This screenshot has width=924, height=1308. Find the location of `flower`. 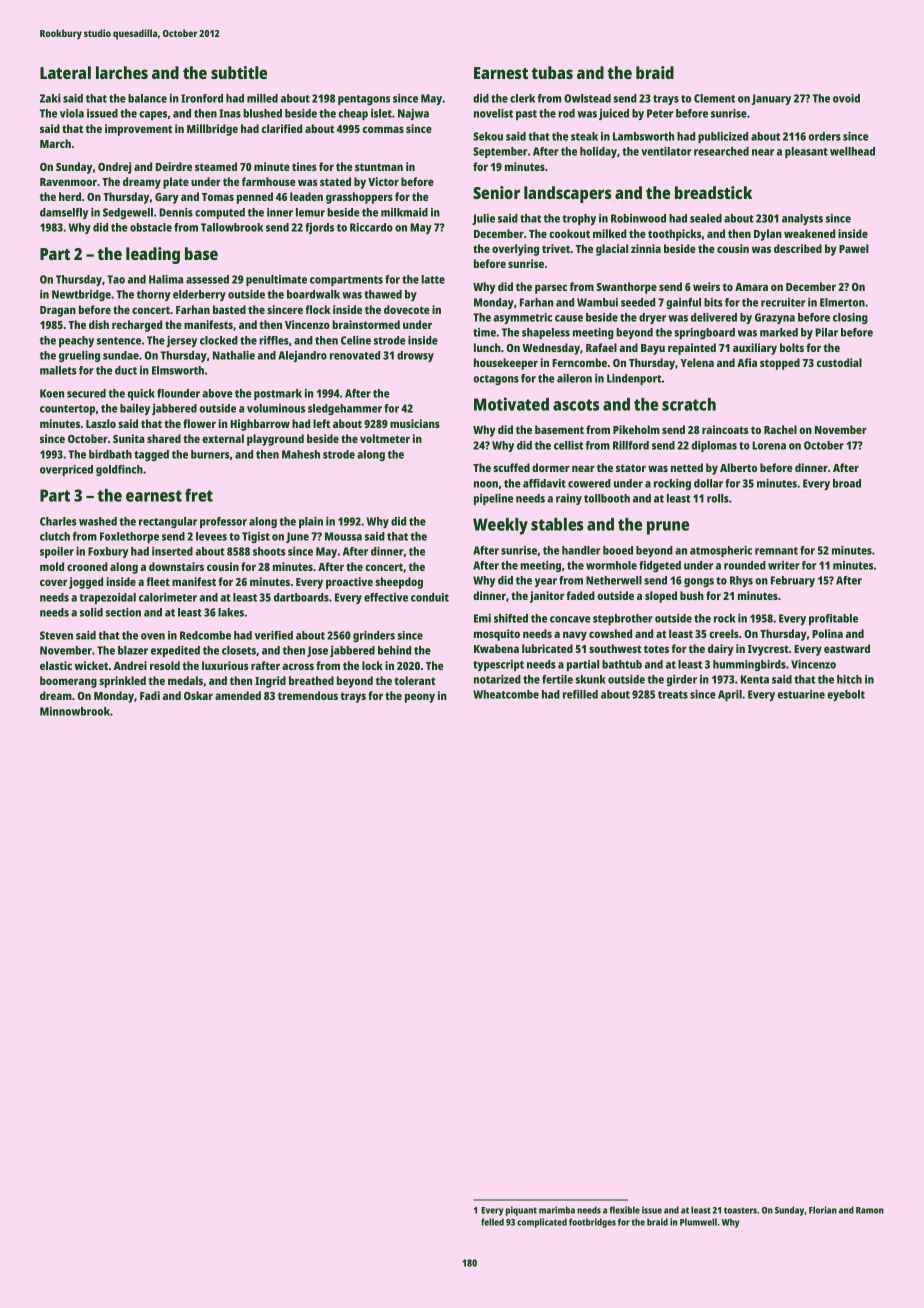

flower is located at coordinates (199, 423).
